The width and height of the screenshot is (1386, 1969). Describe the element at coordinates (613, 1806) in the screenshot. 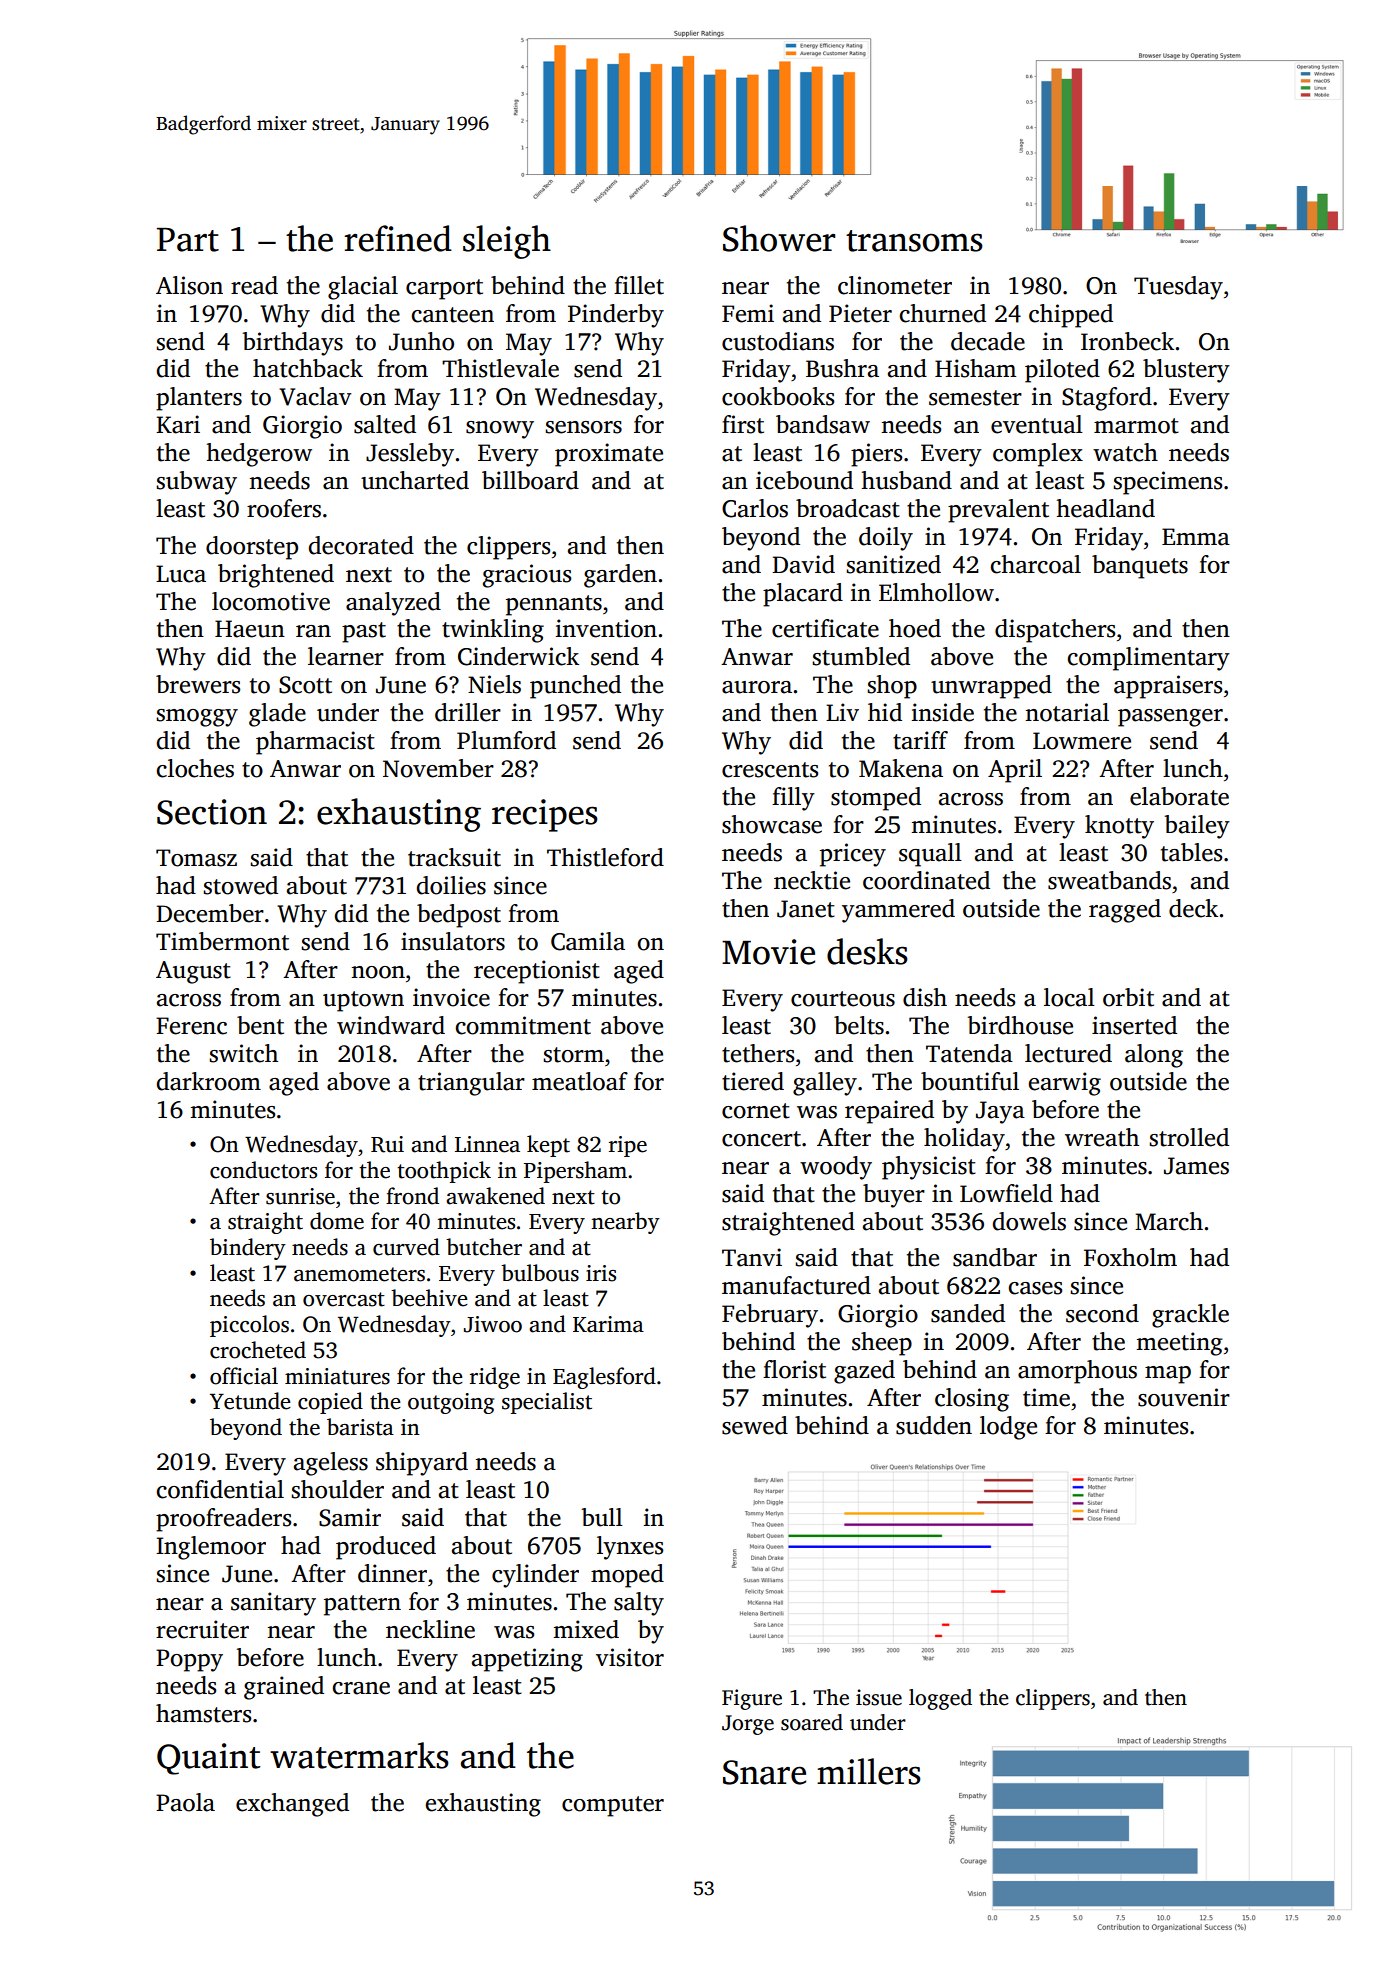

I see `computer` at that location.
